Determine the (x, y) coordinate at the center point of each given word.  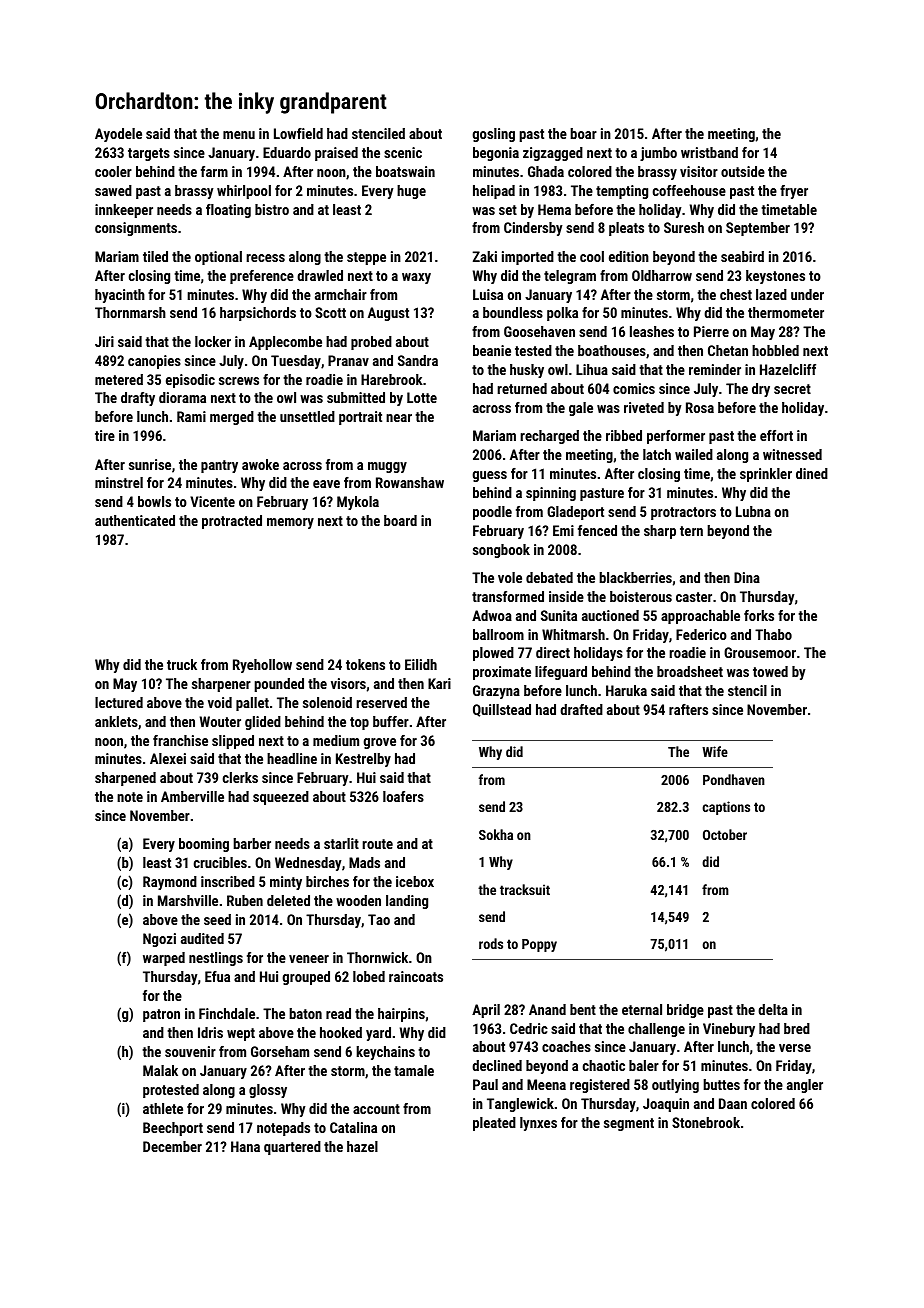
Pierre (711, 331)
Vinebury (729, 1030)
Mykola (358, 503)
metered (119, 379)
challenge (656, 1030)
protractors (683, 513)
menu (239, 135)
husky (527, 371)
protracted (232, 522)
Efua (217, 976)
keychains (385, 1053)
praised (336, 154)
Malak (160, 1070)
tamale (414, 1070)
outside (743, 171)
